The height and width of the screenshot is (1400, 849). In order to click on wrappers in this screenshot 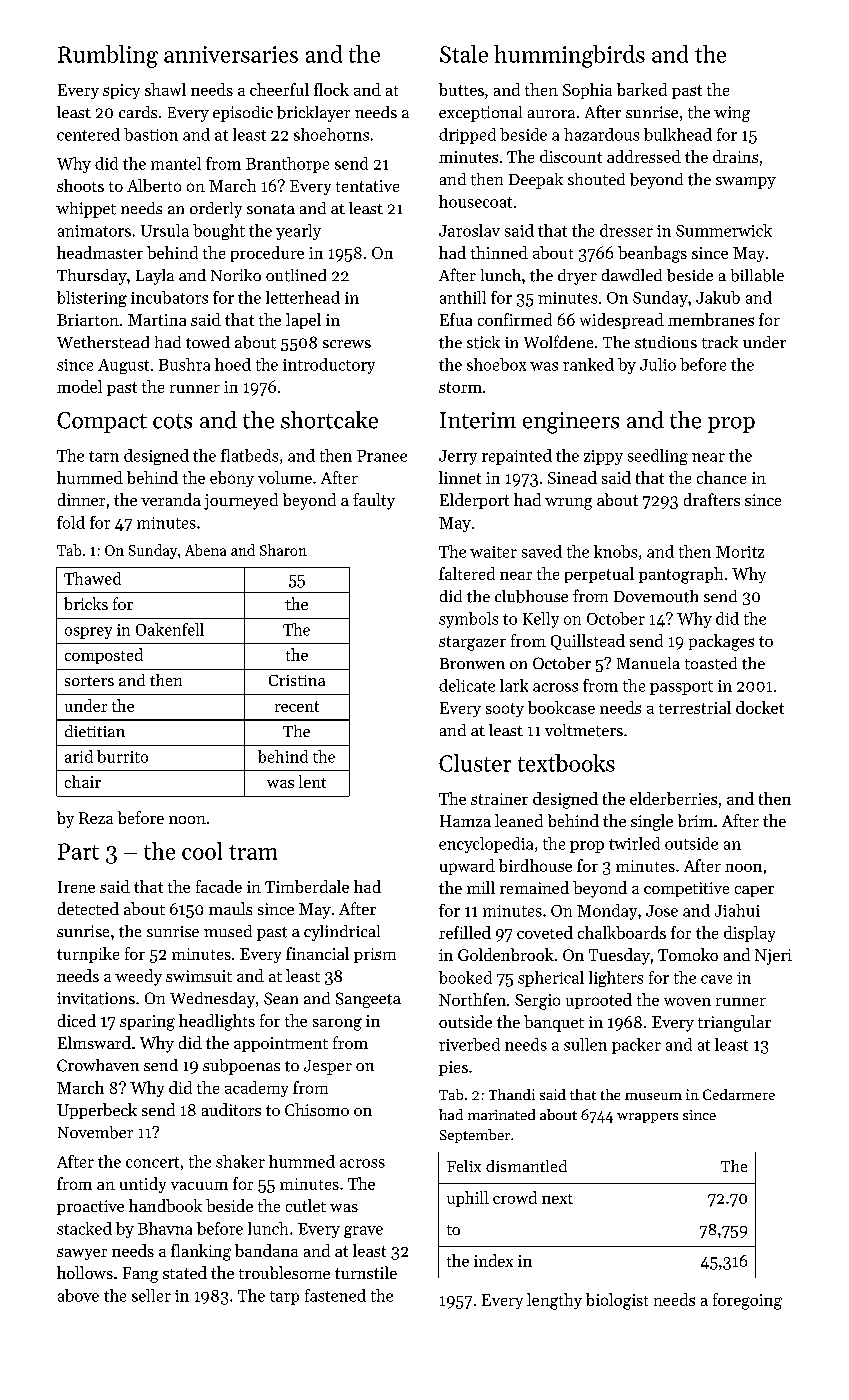, I will do `click(647, 1118)`.
